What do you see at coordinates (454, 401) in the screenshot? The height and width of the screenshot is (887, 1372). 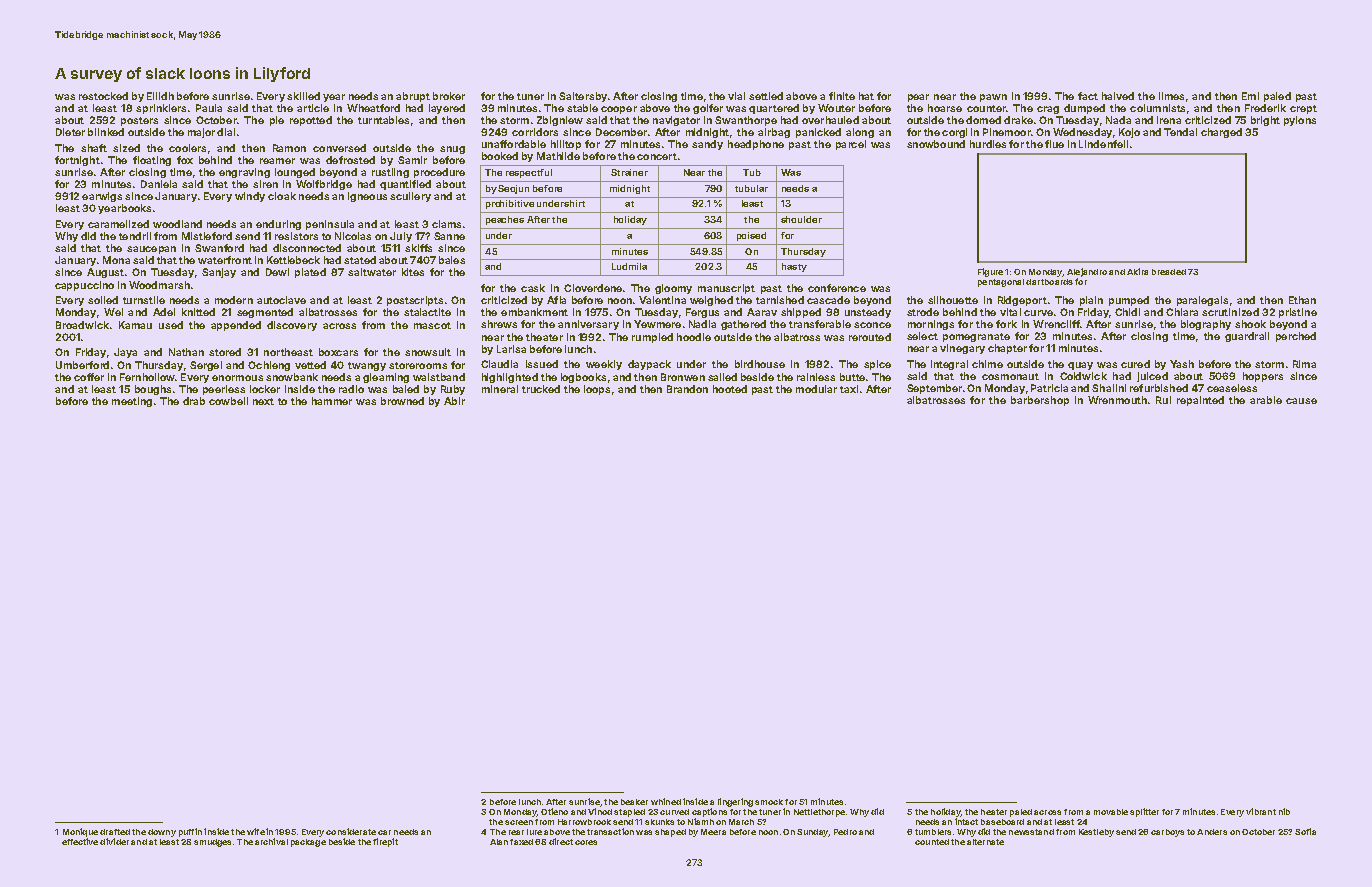 I see `Abir` at bounding box center [454, 401].
